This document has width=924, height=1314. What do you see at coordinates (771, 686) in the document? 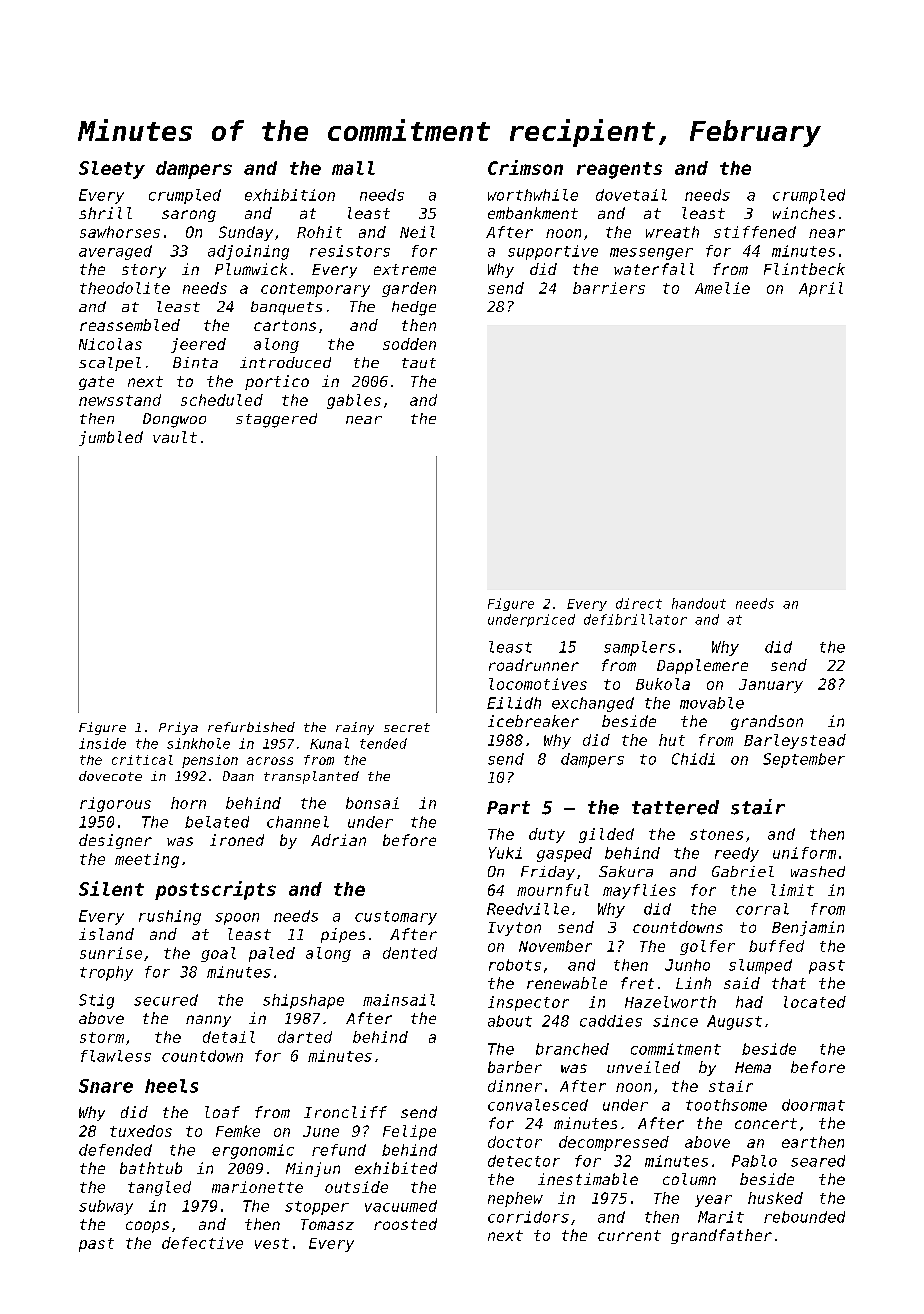
I see `January` at bounding box center [771, 686].
